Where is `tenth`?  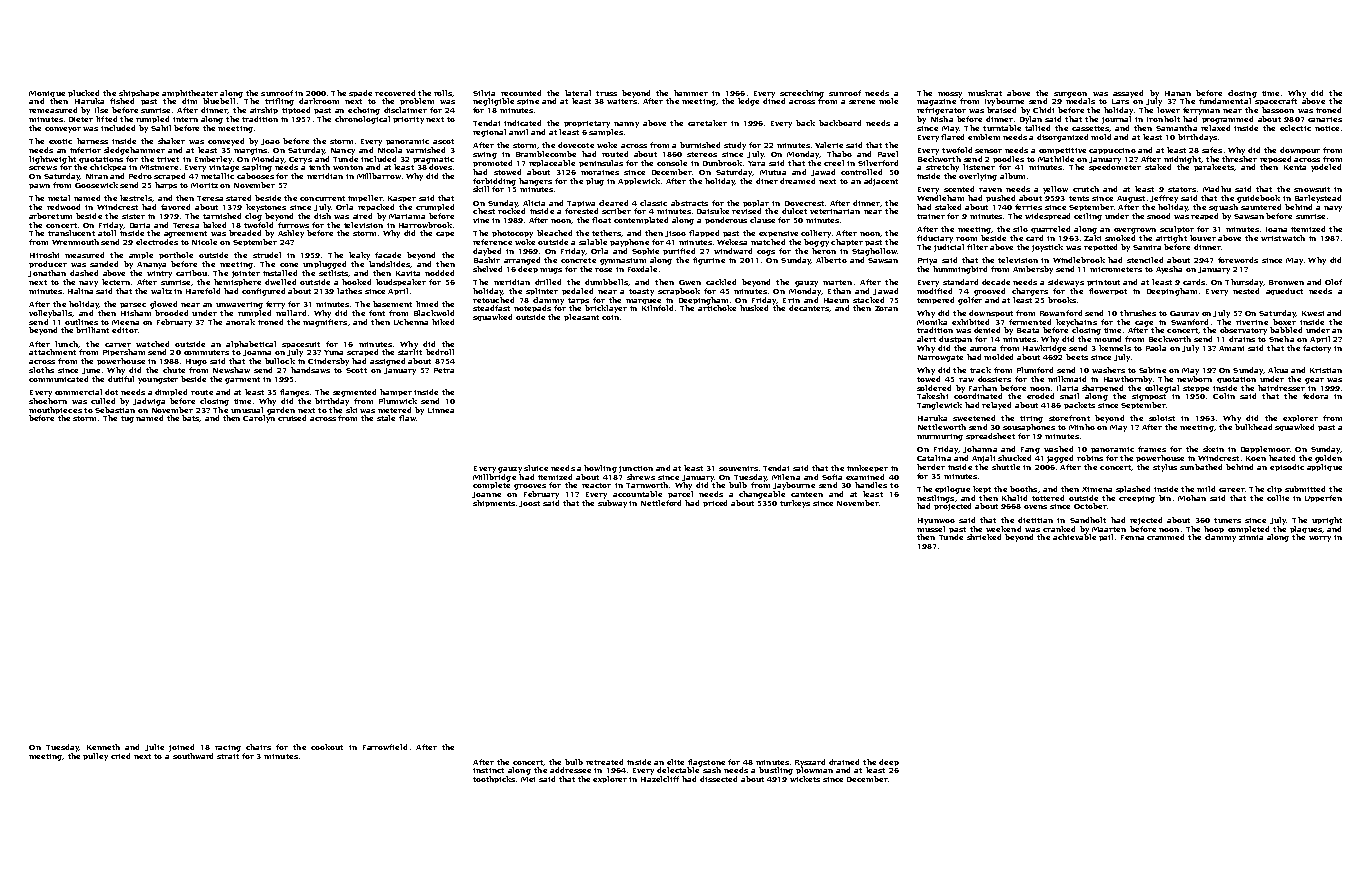 tenth is located at coordinates (319, 167).
